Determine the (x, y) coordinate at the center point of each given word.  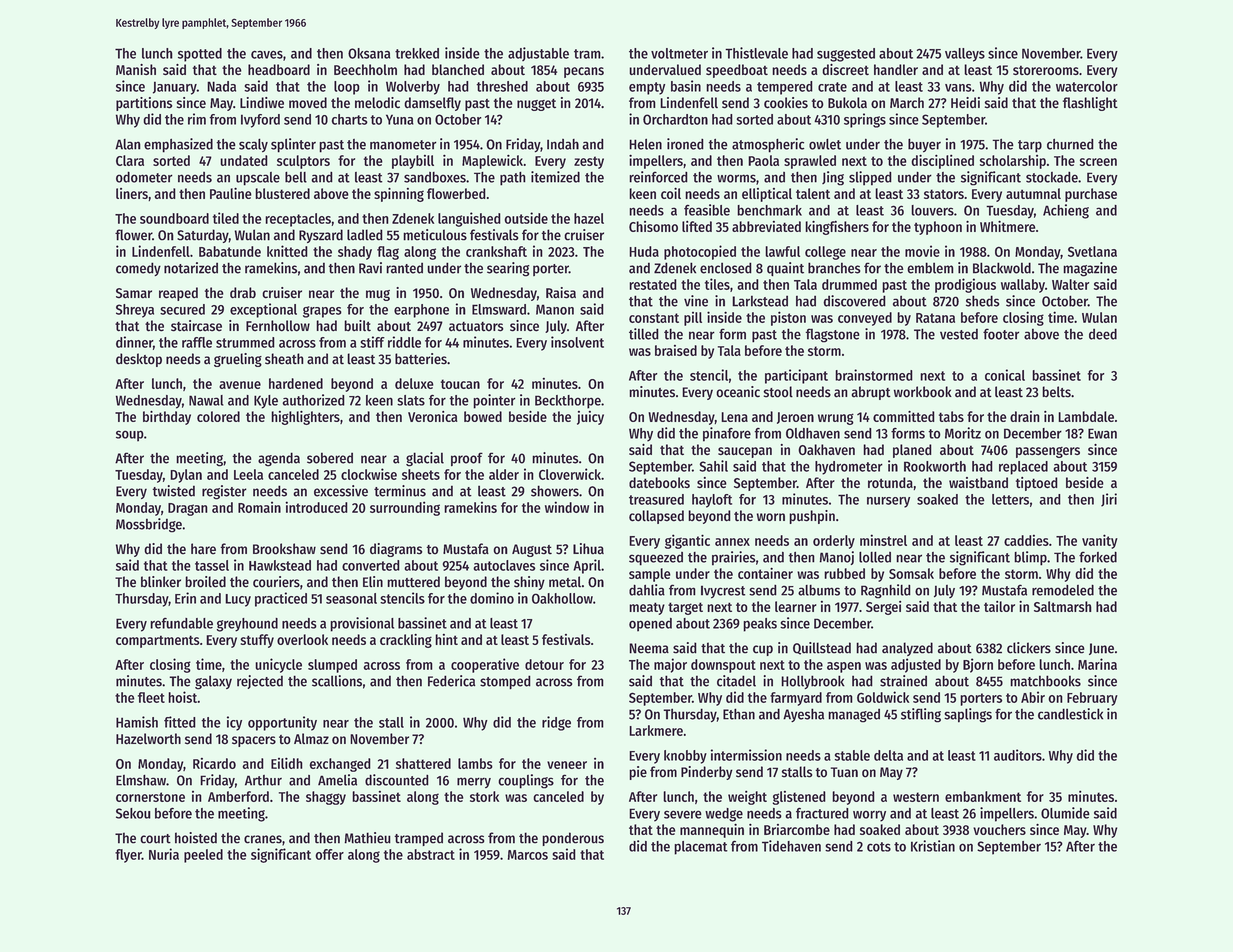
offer (329, 854)
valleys (965, 55)
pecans (584, 72)
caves (267, 54)
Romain (259, 507)
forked (1098, 557)
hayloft (712, 501)
